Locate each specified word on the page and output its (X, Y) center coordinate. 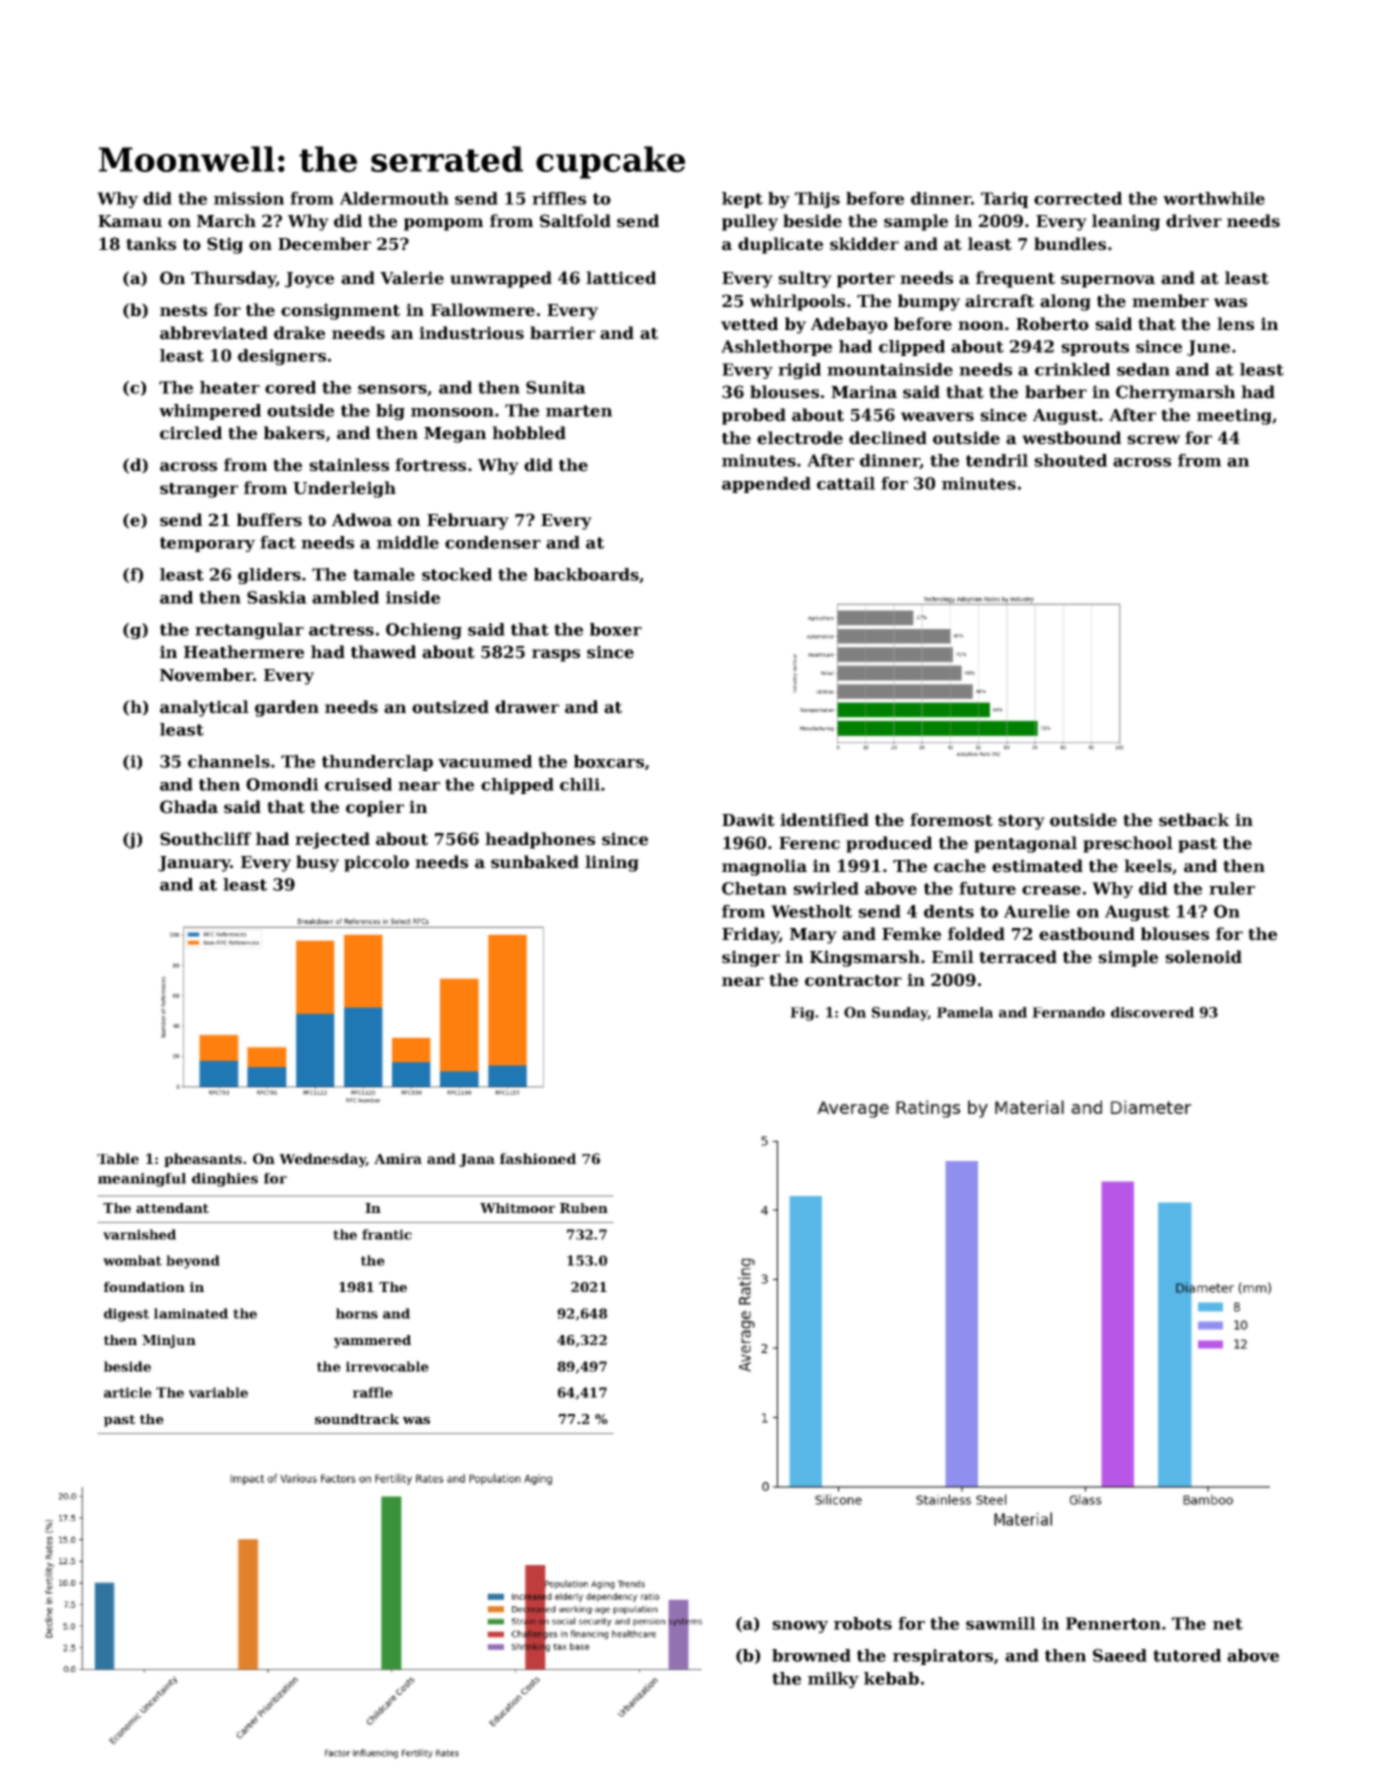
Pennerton (1113, 1623)
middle (408, 542)
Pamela (965, 1012)
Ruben (584, 1208)
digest (126, 1315)
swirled (826, 888)
